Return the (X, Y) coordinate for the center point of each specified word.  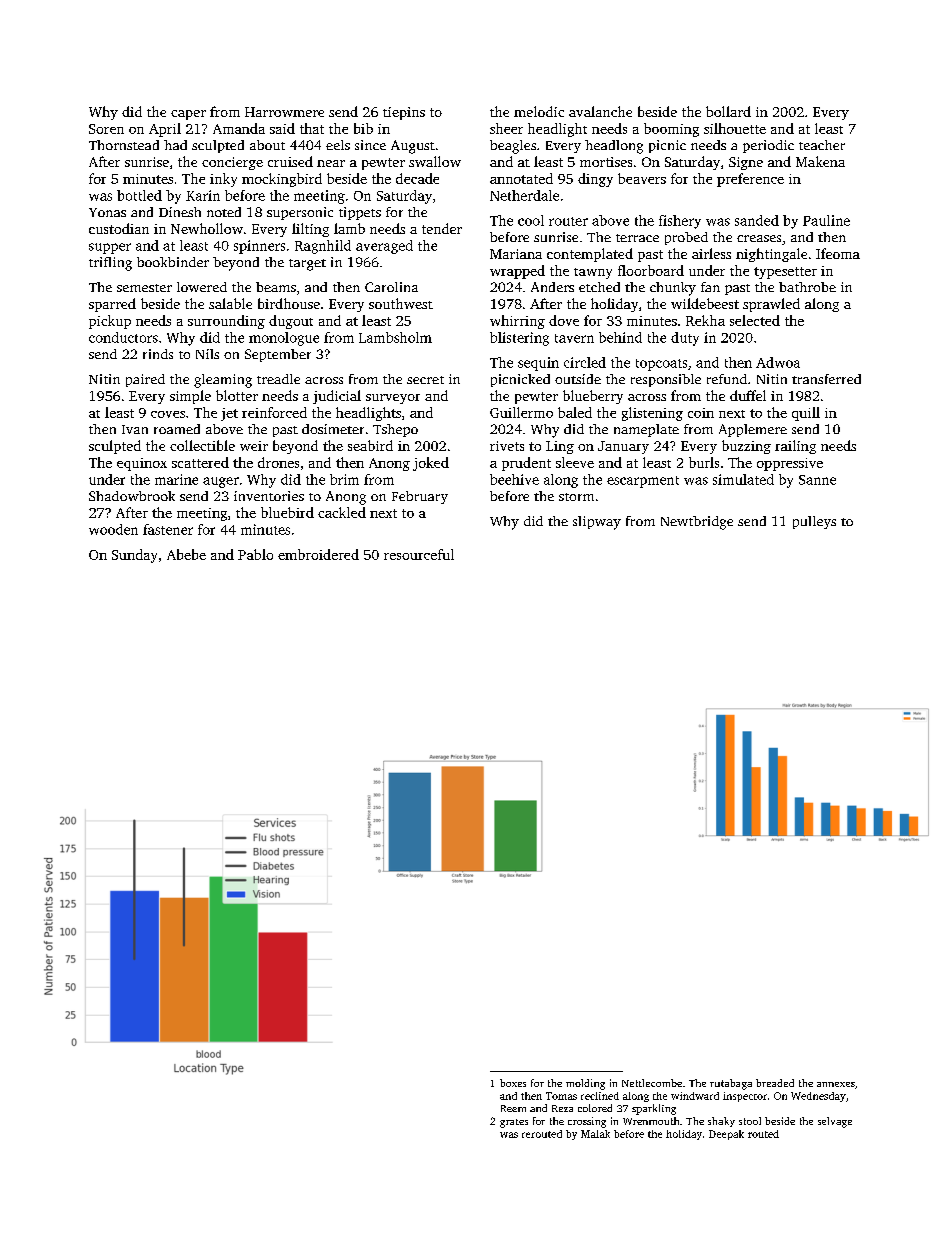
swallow (435, 161)
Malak (595, 1134)
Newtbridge (697, 523)
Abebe (186, 554)
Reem (513, 1108)
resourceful (419, 554)
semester (144, 288)
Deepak (726, 1135)
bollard (728, 111)
